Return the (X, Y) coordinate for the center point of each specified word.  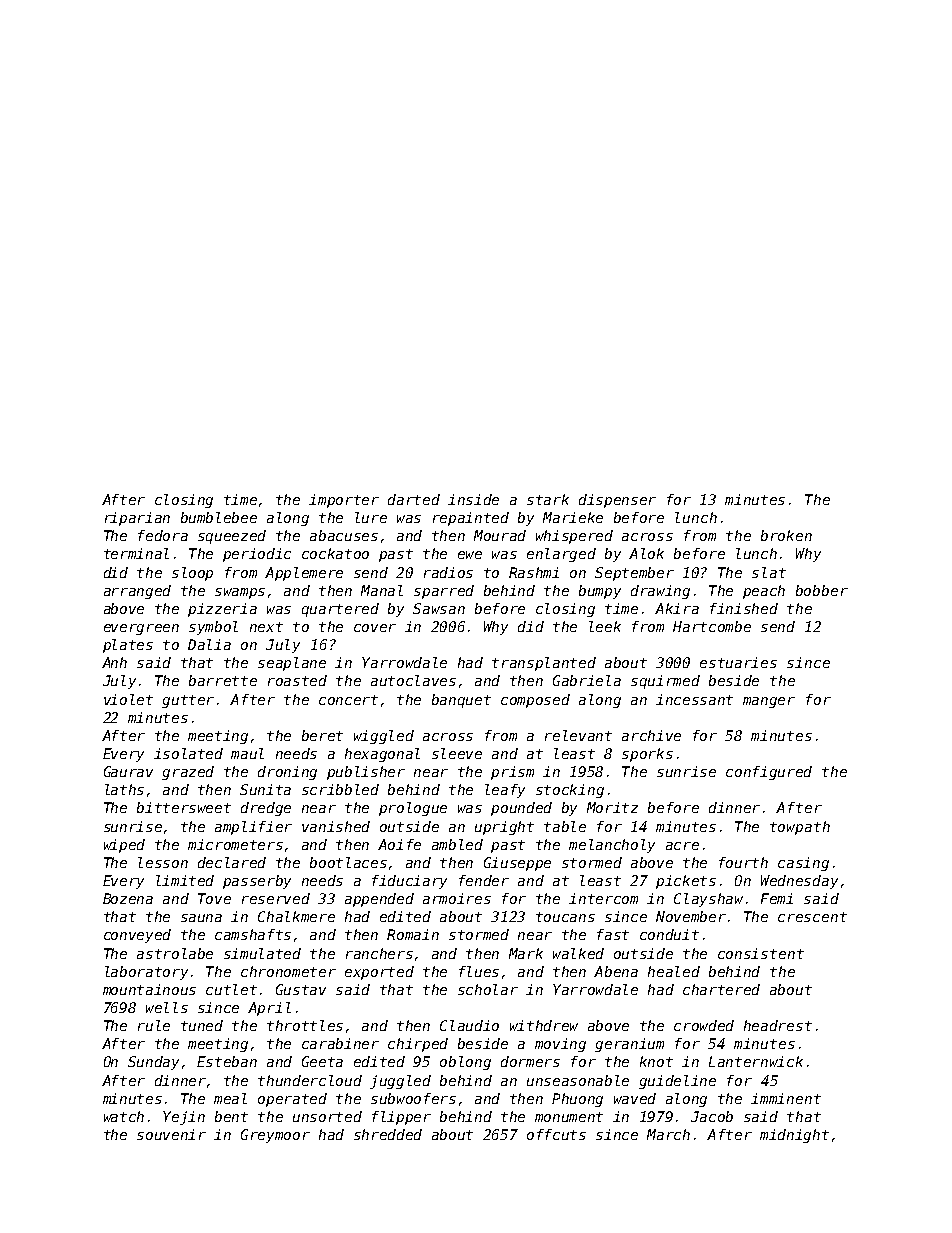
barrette (223, 680)
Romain (413, 934)
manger (769, 702)
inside (473, 499)
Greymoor (275, 1136)
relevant (578, 735)
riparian (137, 519)
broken (786, 535)
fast (613, 934)
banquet (461, 701)
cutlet (231, 989)
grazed (188, 773)
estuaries (738, 662)
